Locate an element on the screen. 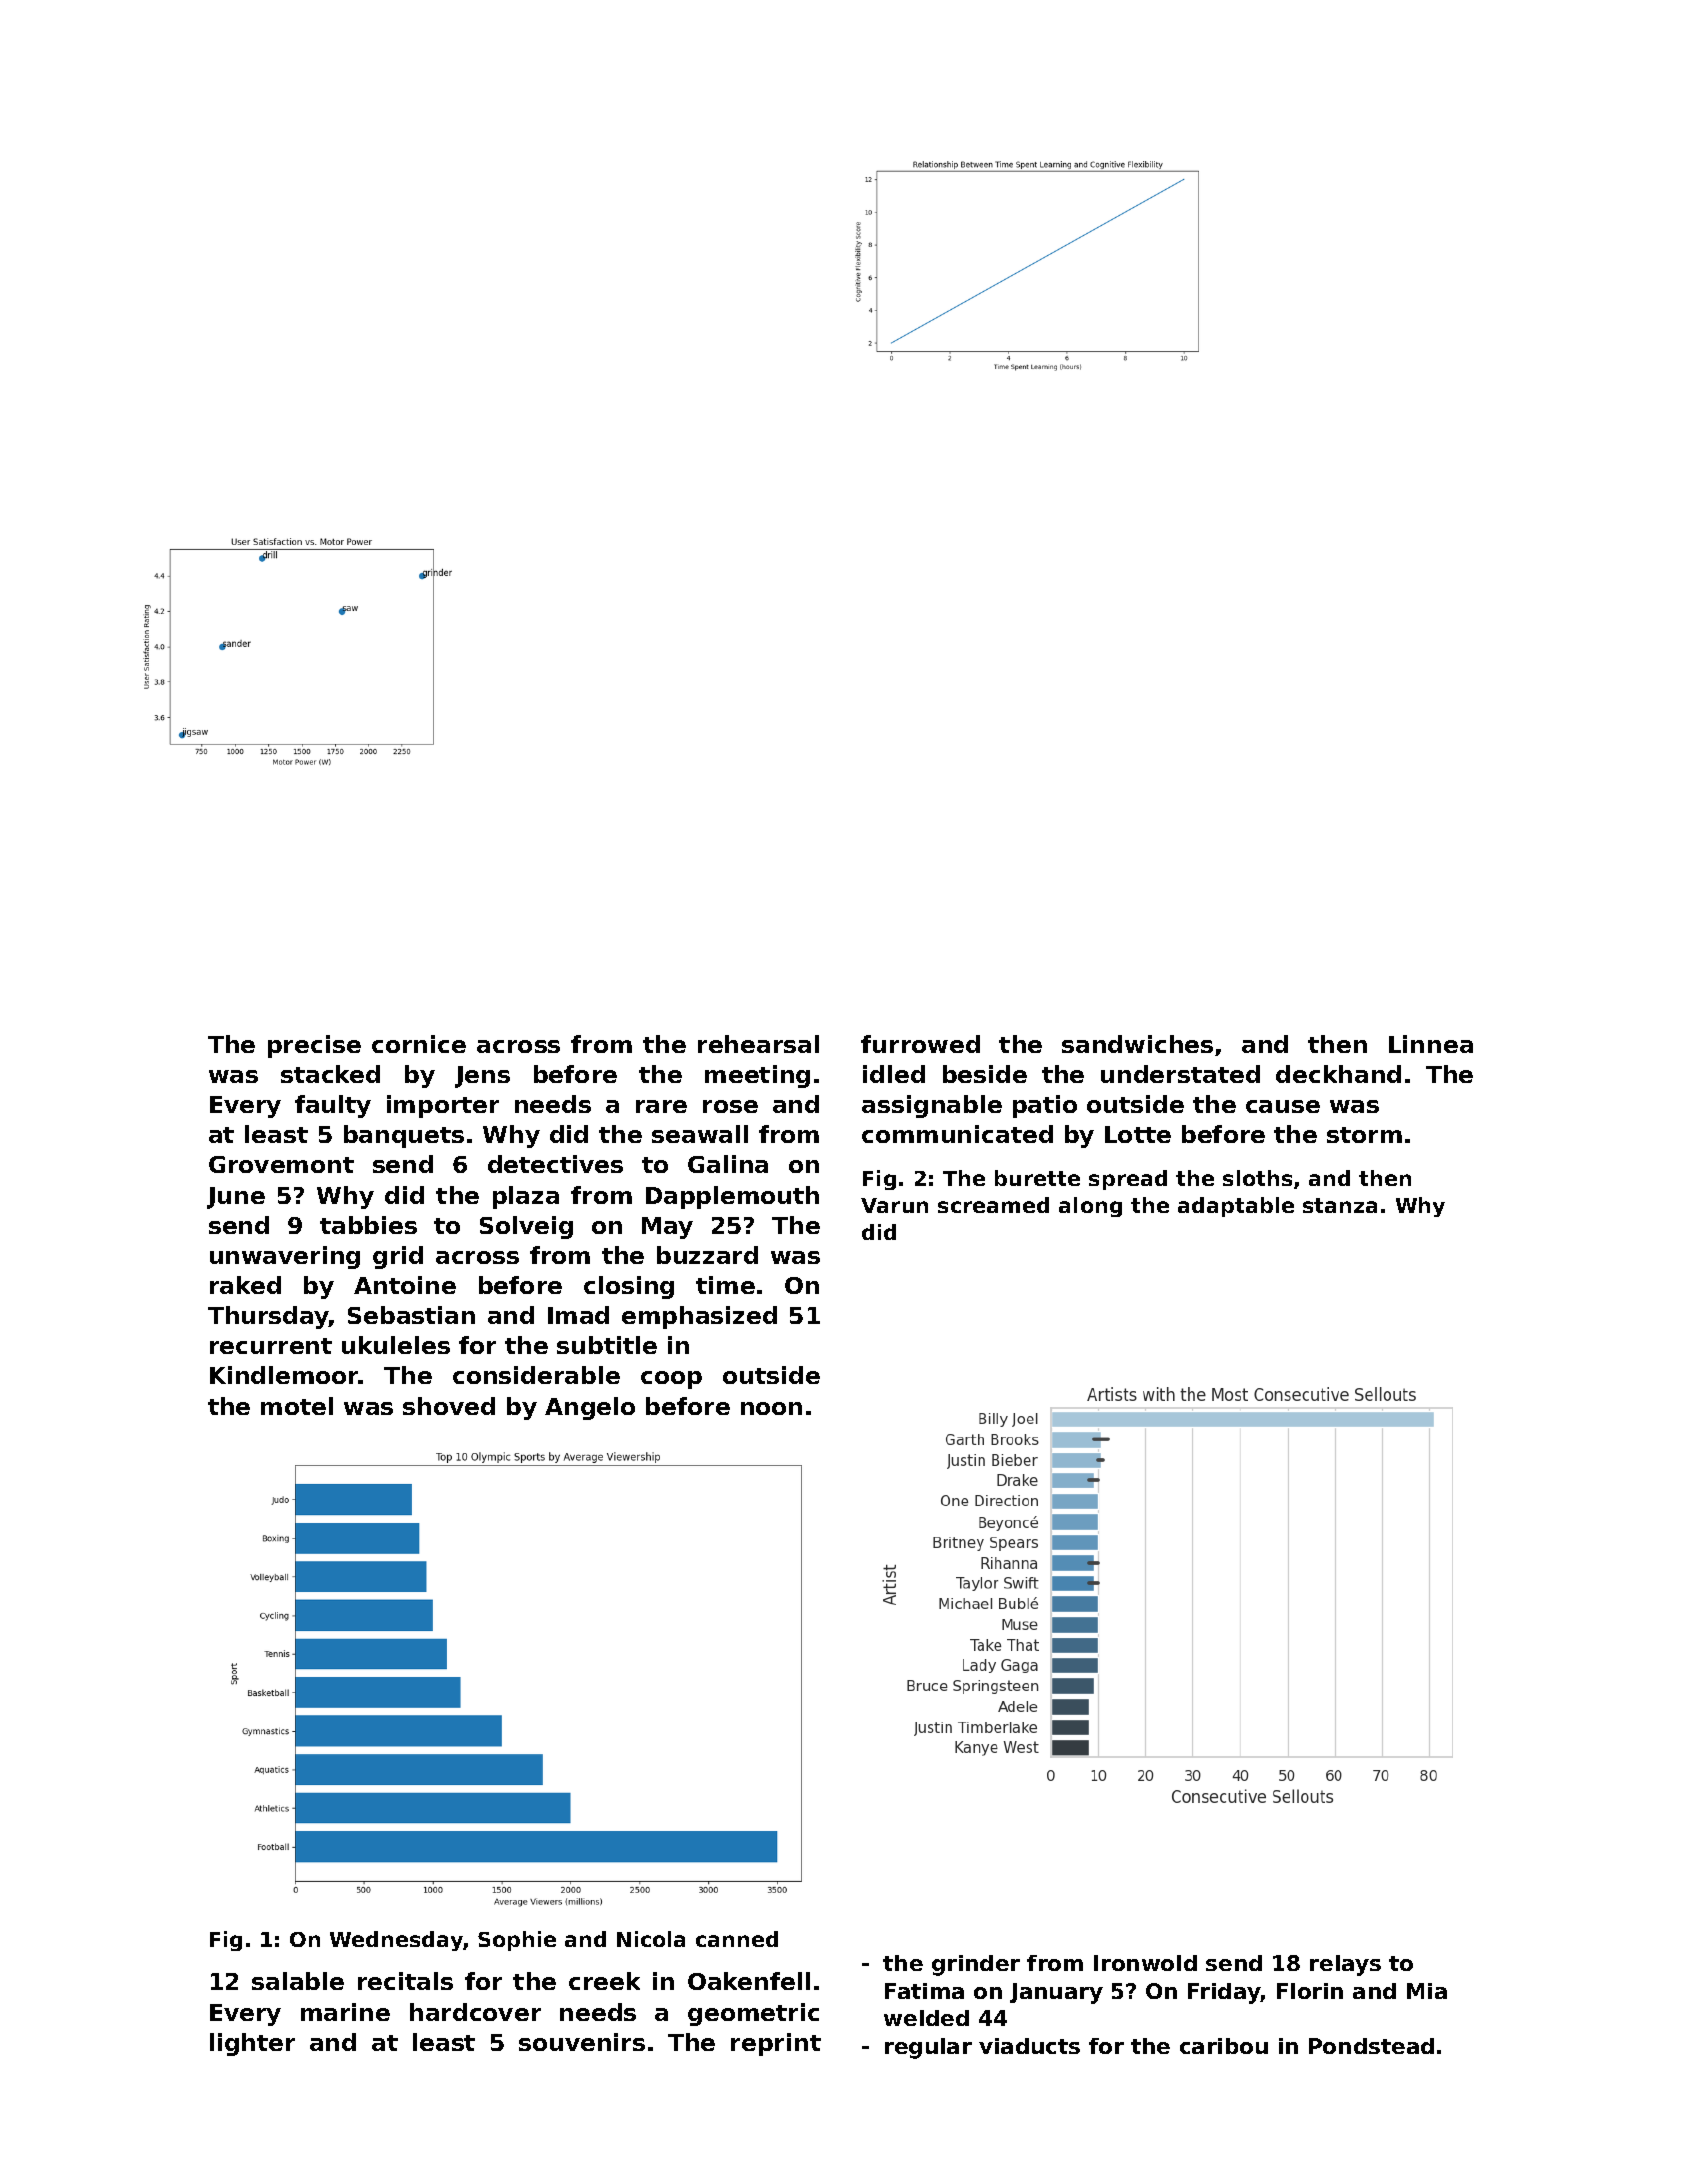 Image resolution: width=1683 pixels, height=2178 pixels. noon is located at coordinates (771, 1408).
